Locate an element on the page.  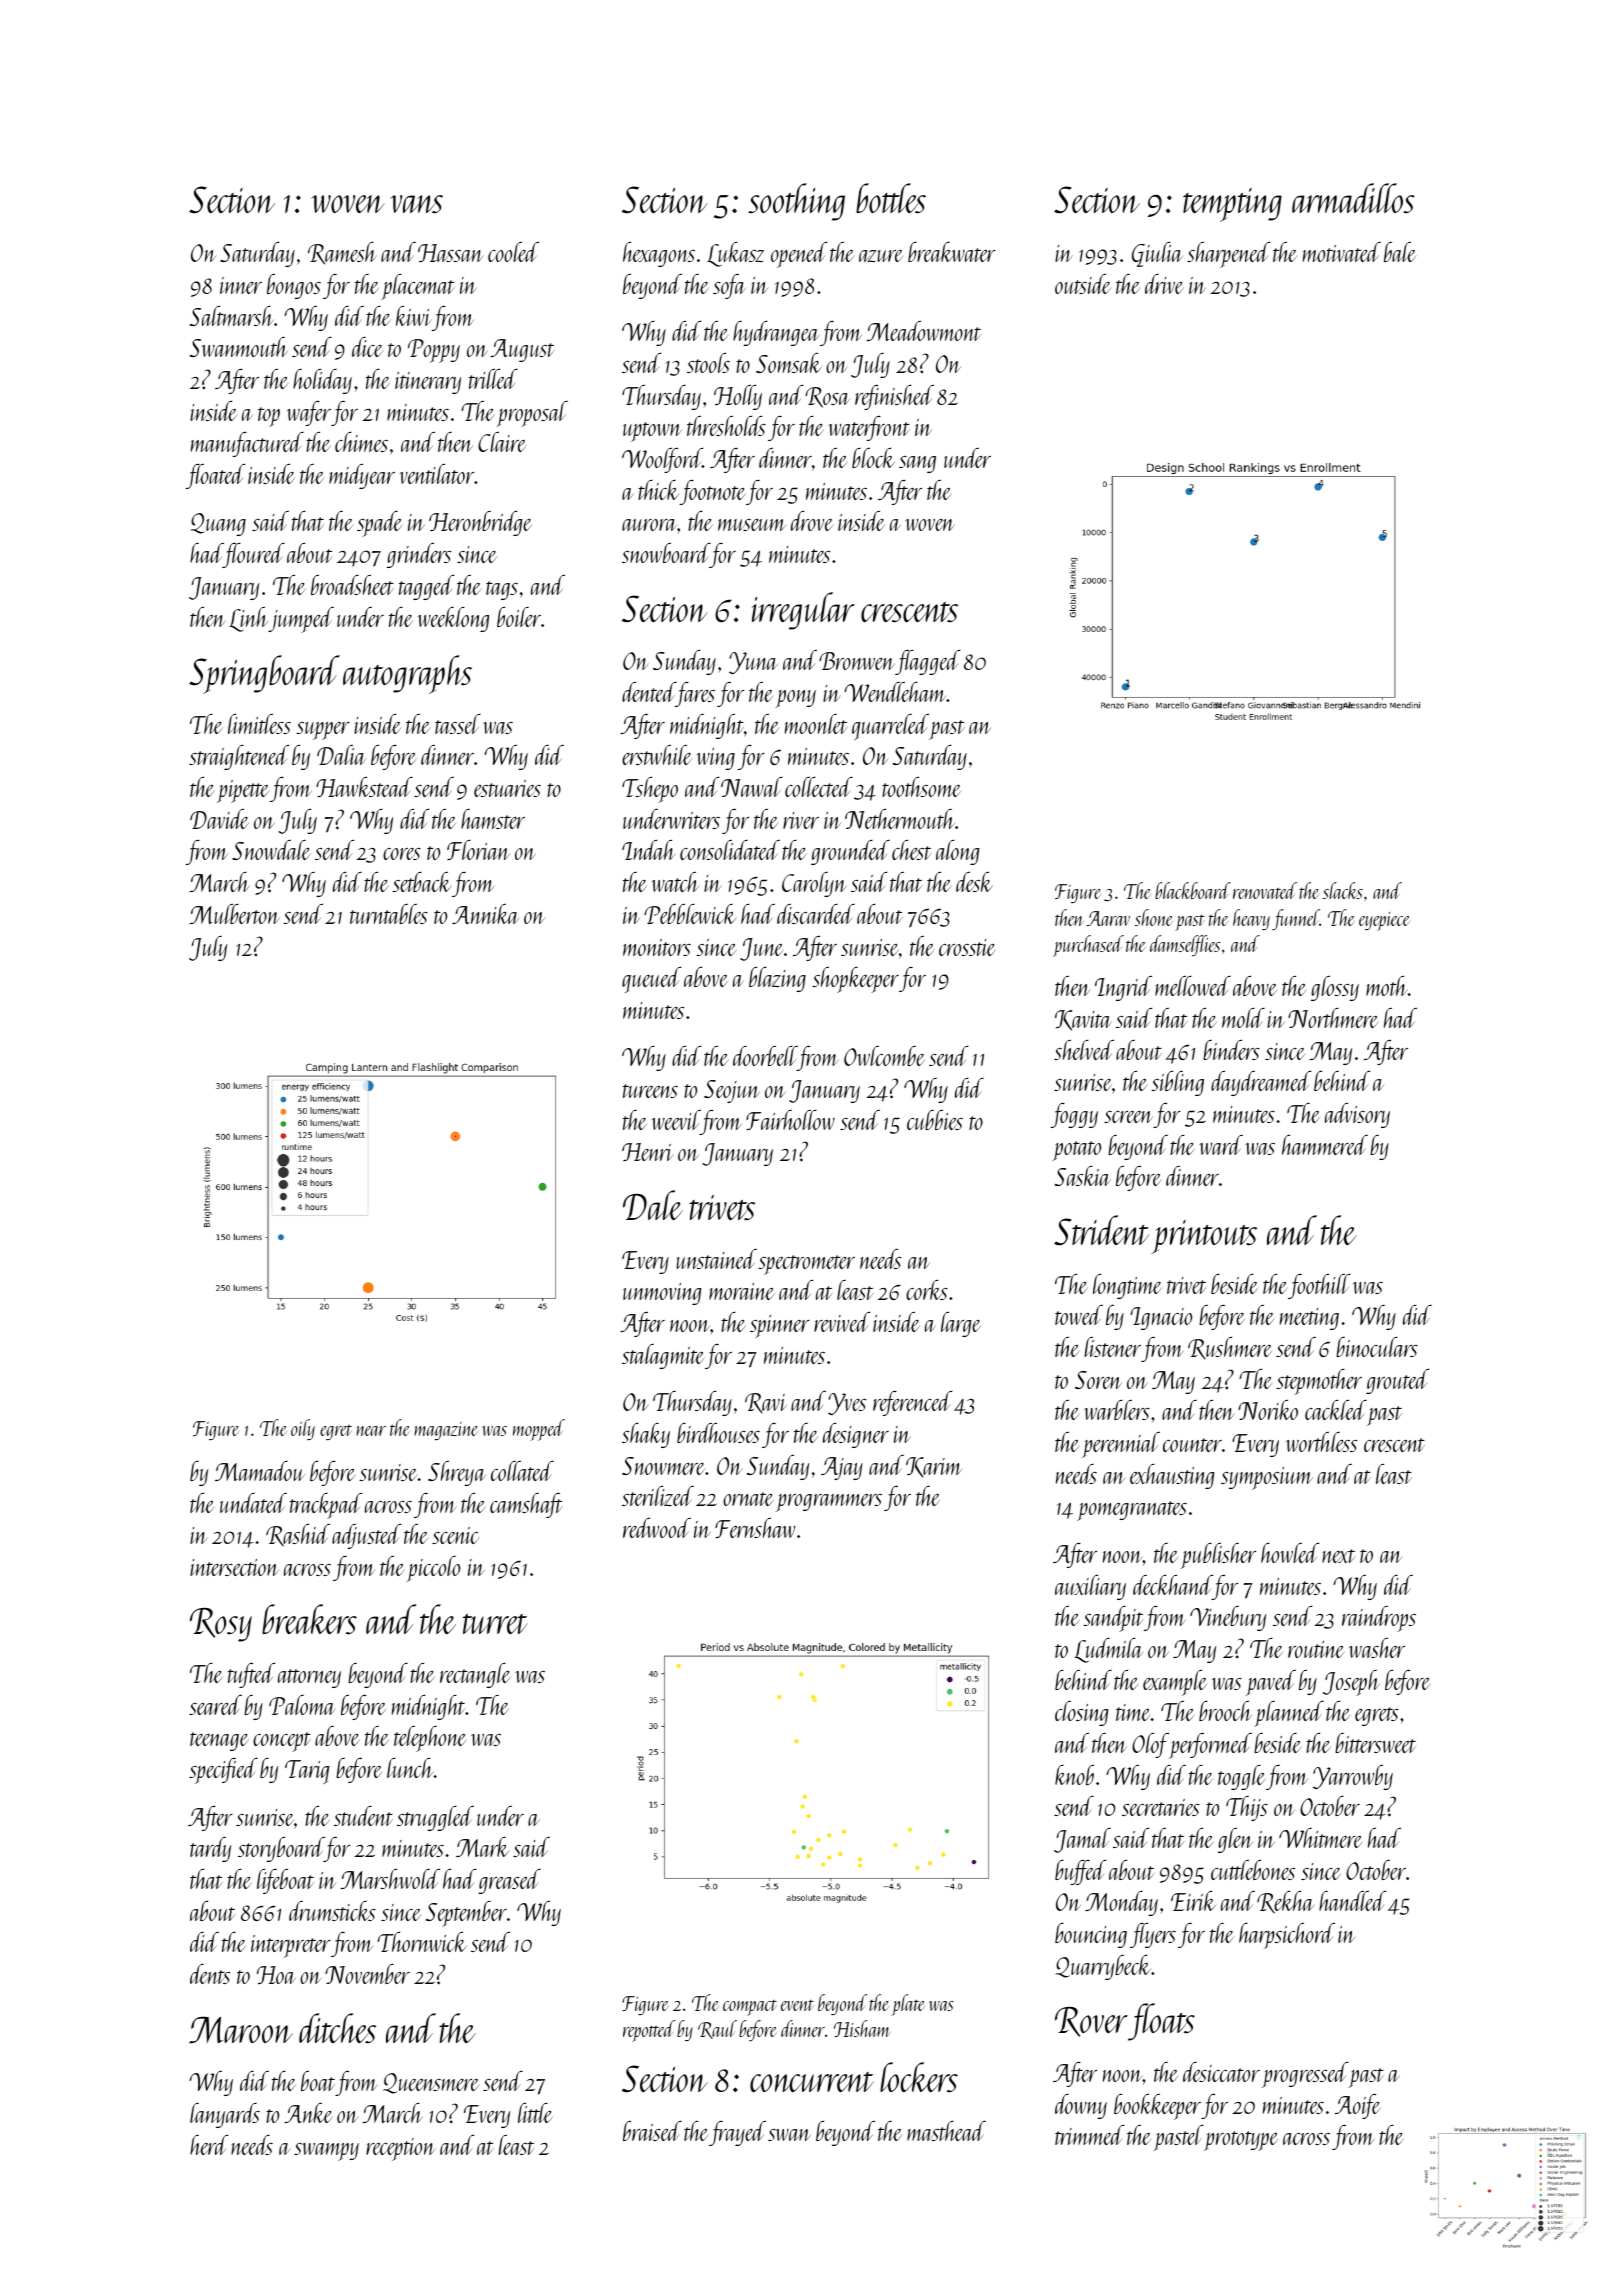
tempting is located at coordinates (1232, 205).
